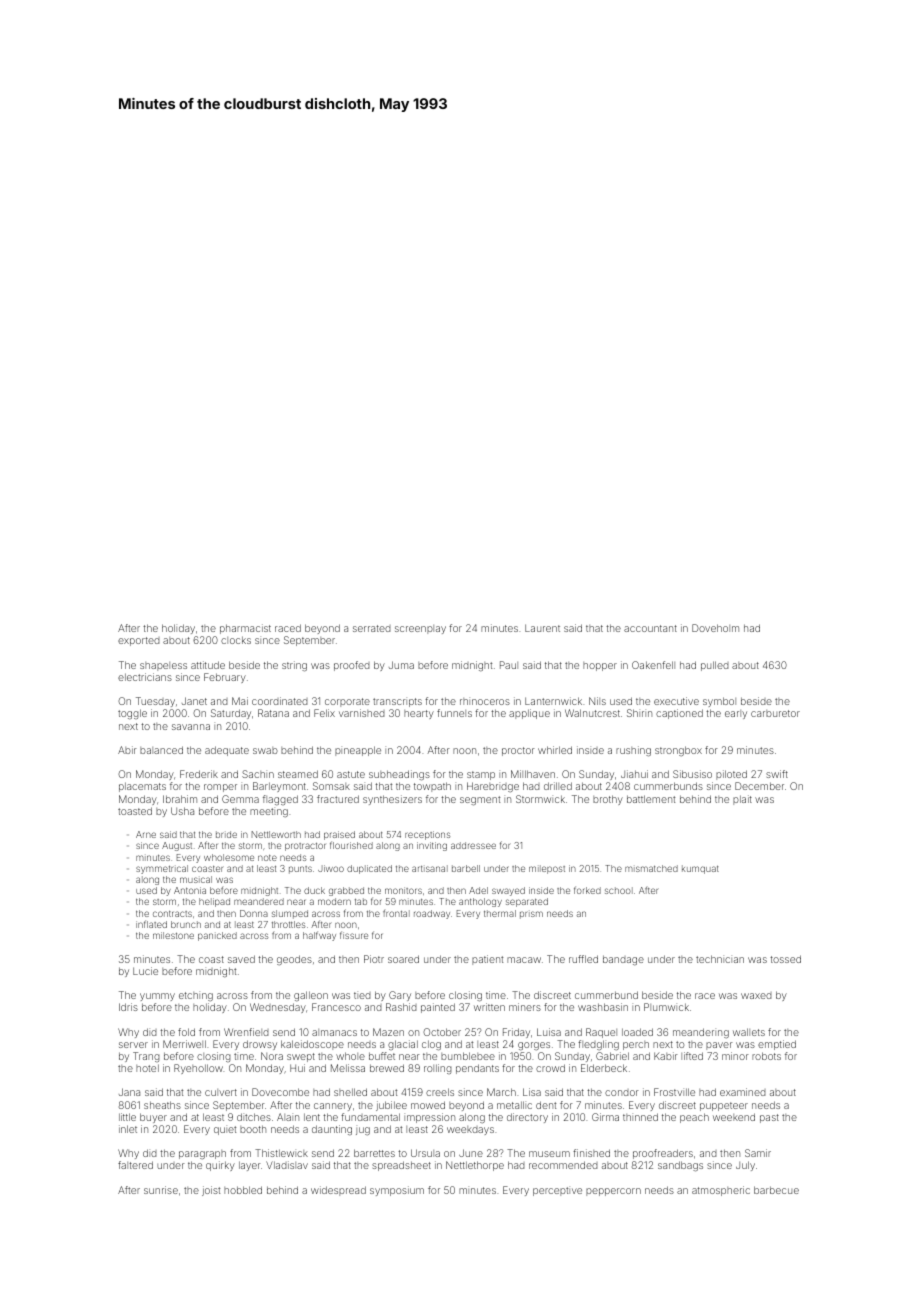 The height and width of the screenshot is (1308, 924). I want to click on joist, so click(211, 1191).
